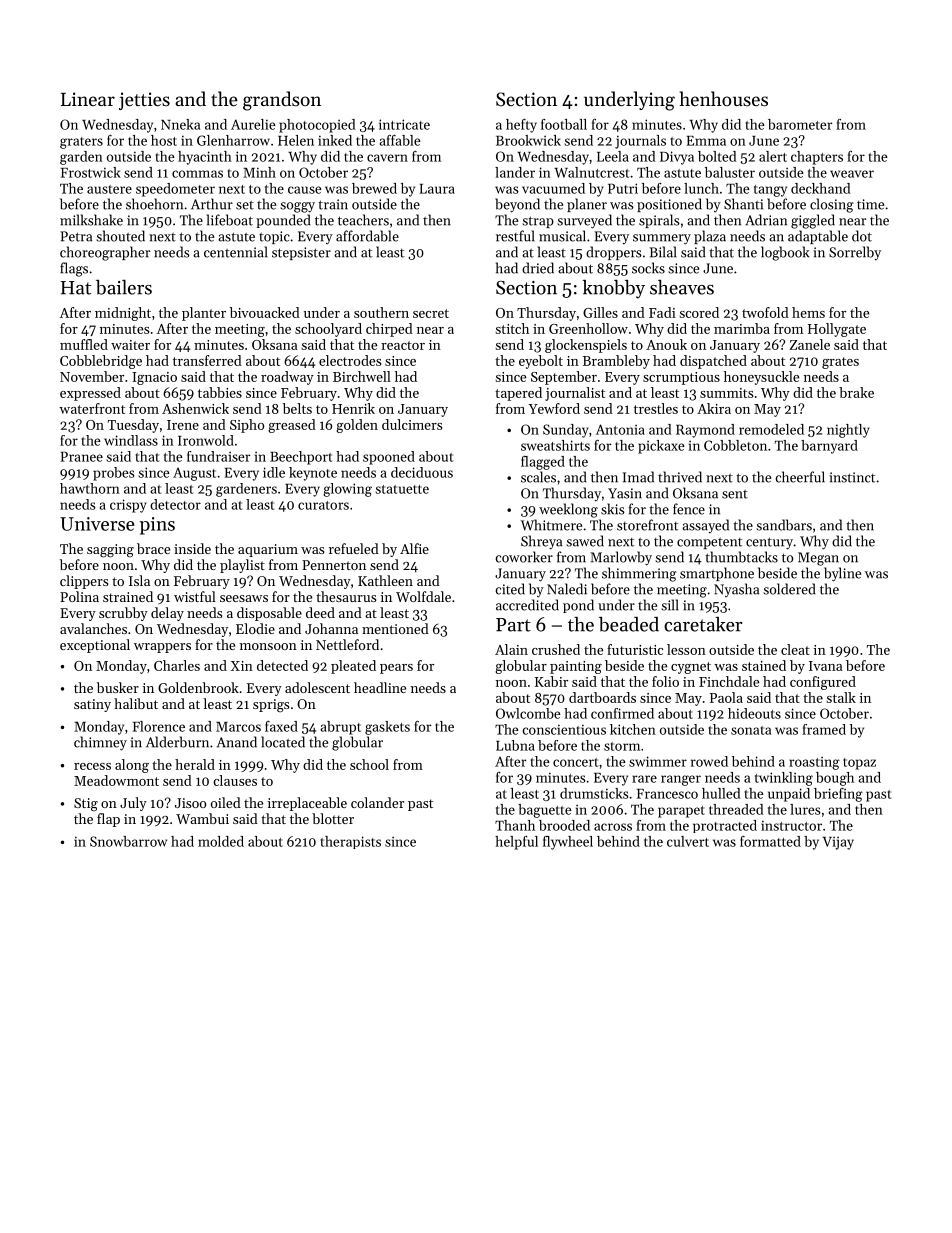 The image size is (952, 1233). What do you see at coordinates (351, 842) in the screenshot?
I see `therapists` at bounding box center [351, 842].
